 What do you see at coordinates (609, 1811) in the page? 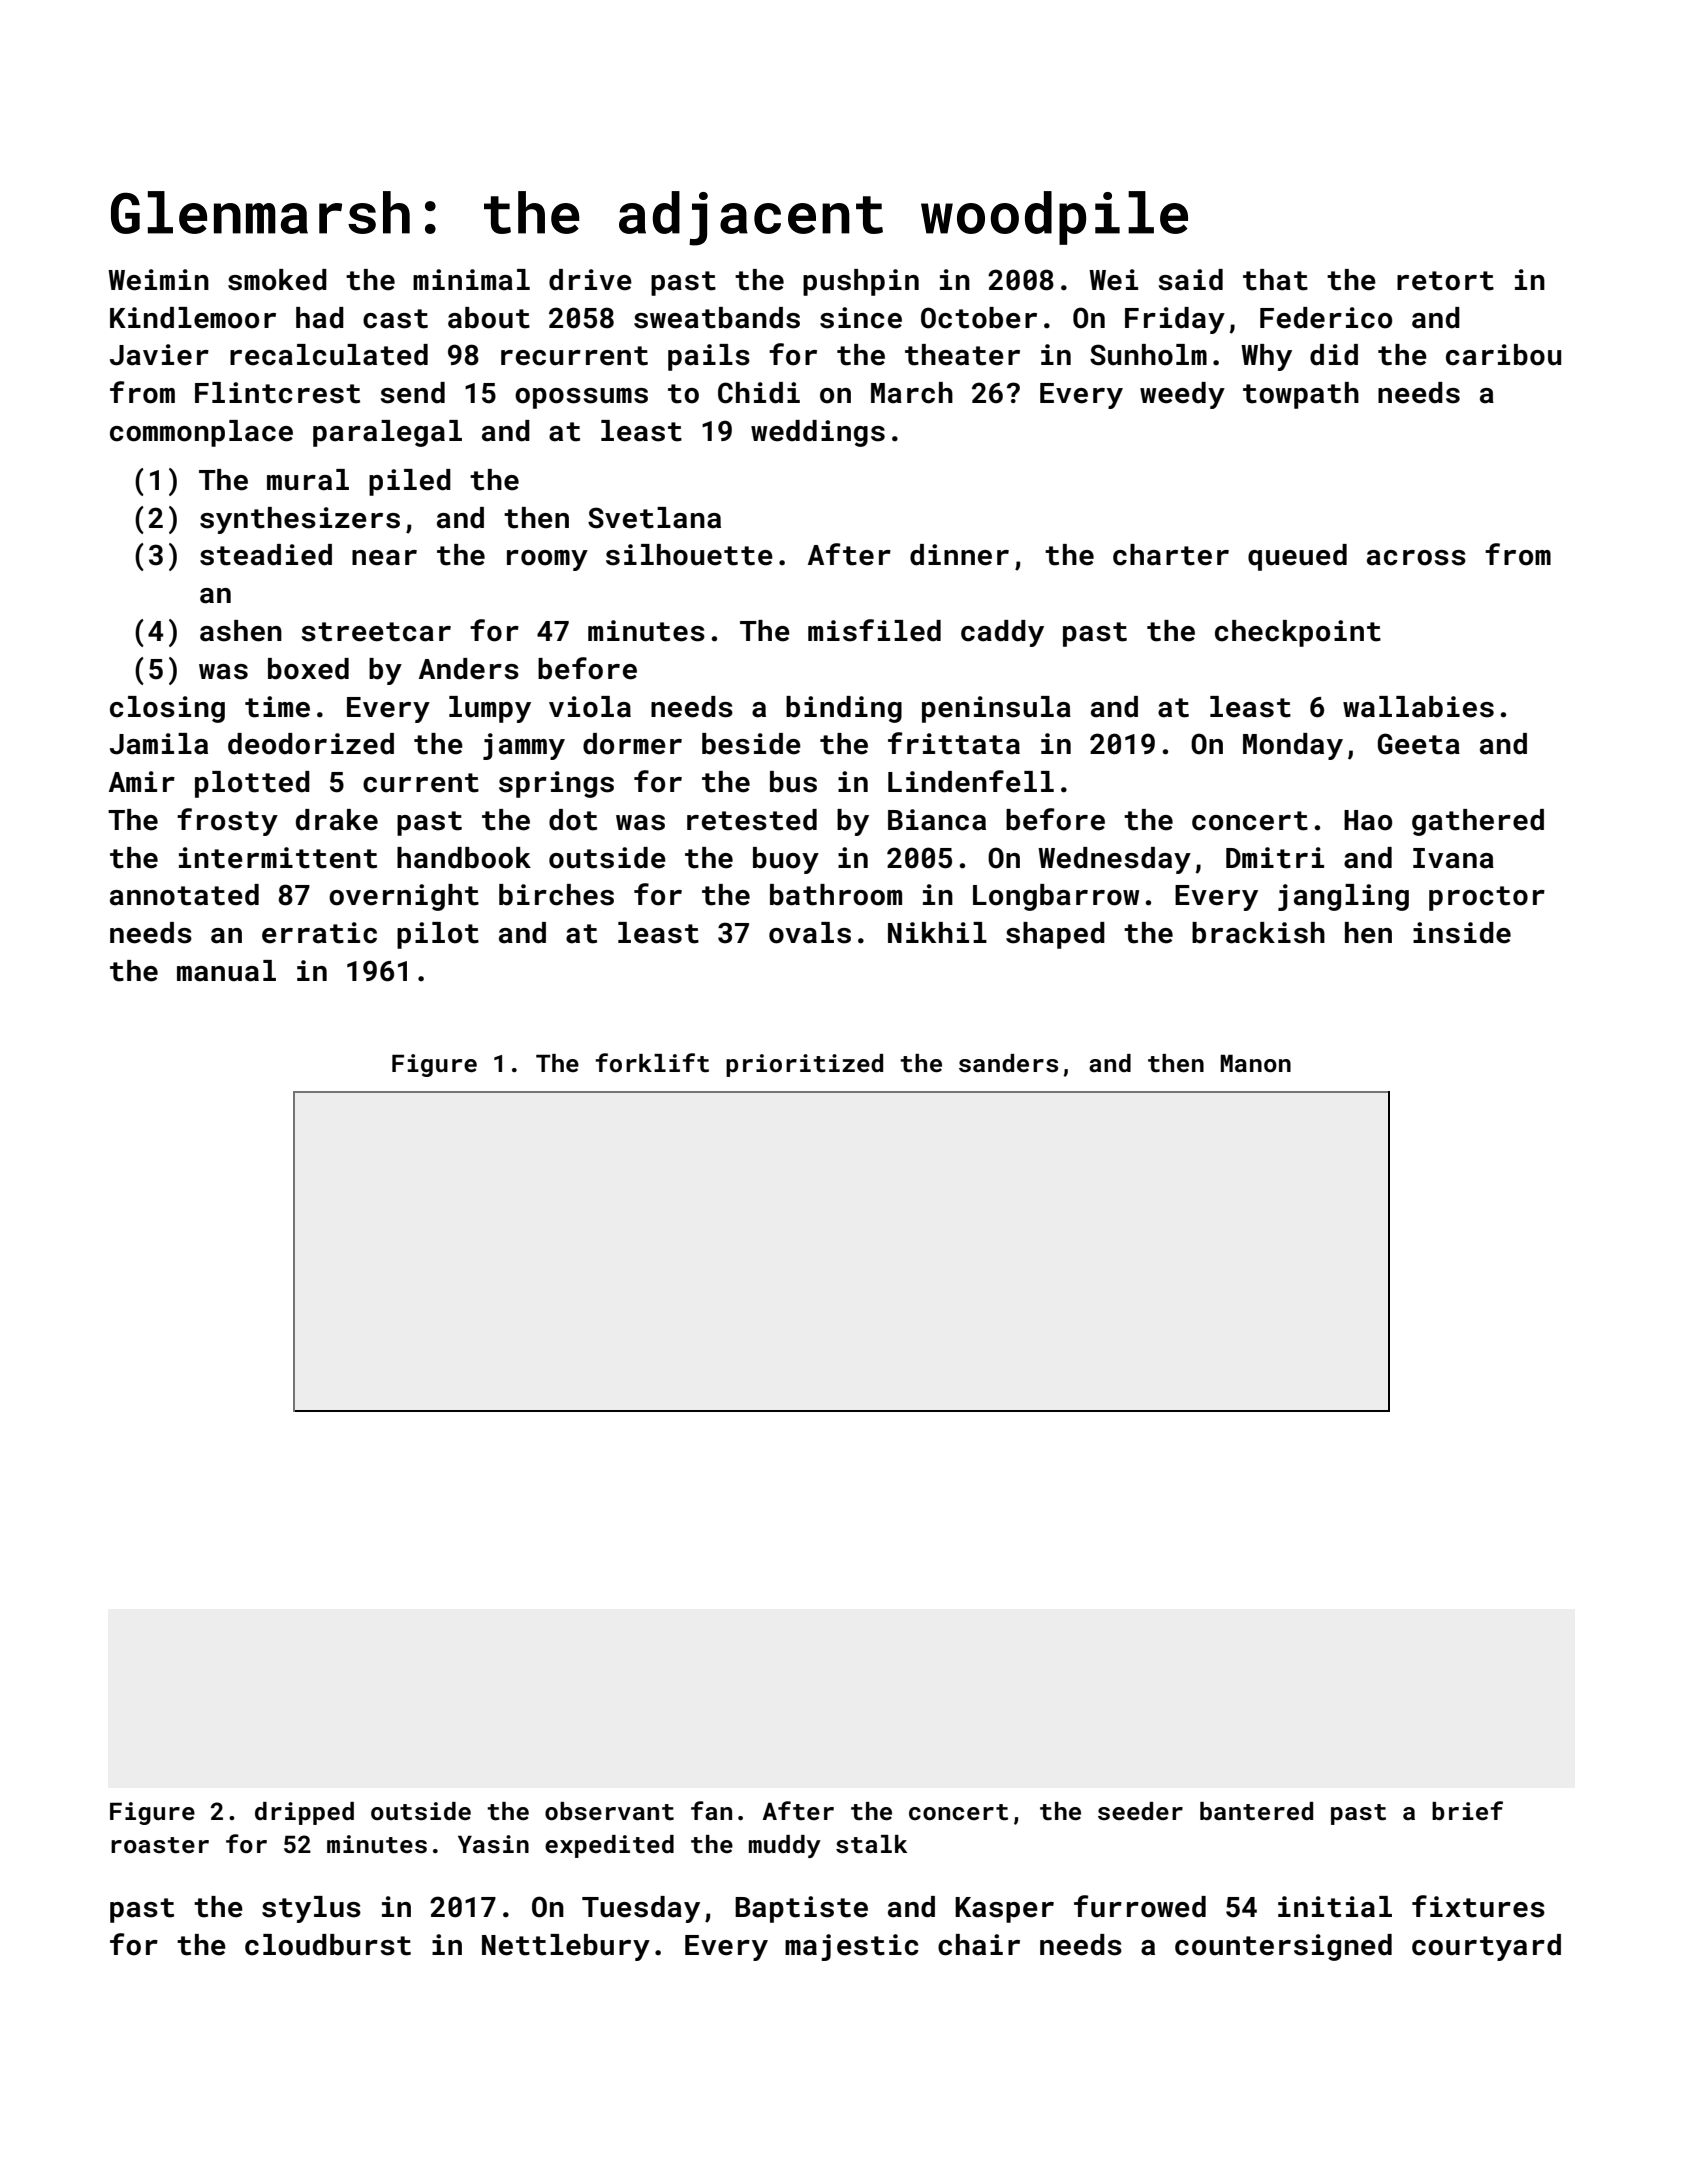
I see `observant` at bounding box center [609, 1811].
